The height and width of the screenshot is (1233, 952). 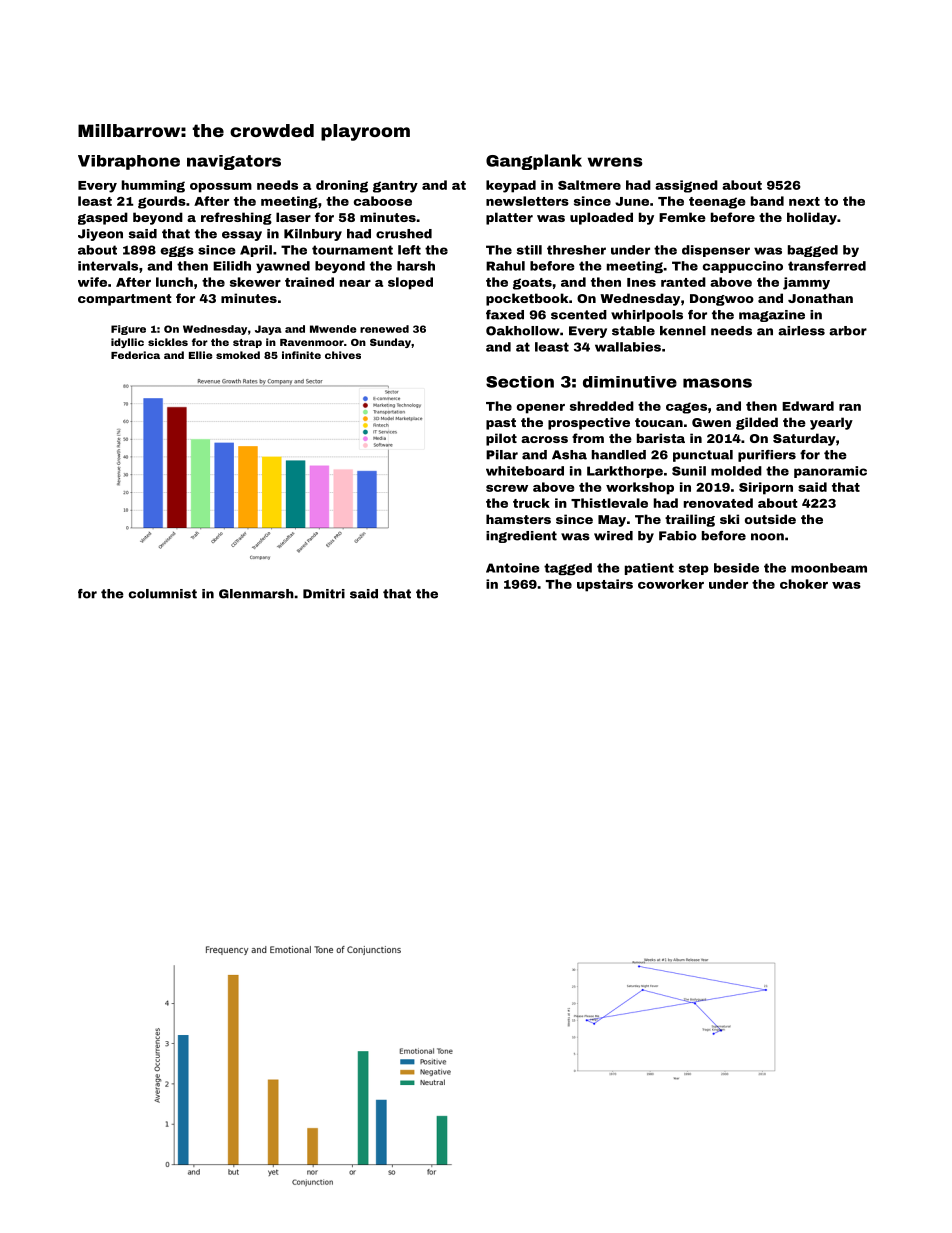 What do you see at coordinates (541, 409) in the screenshot?
I see `opener` at bounding box center [541, 409].
